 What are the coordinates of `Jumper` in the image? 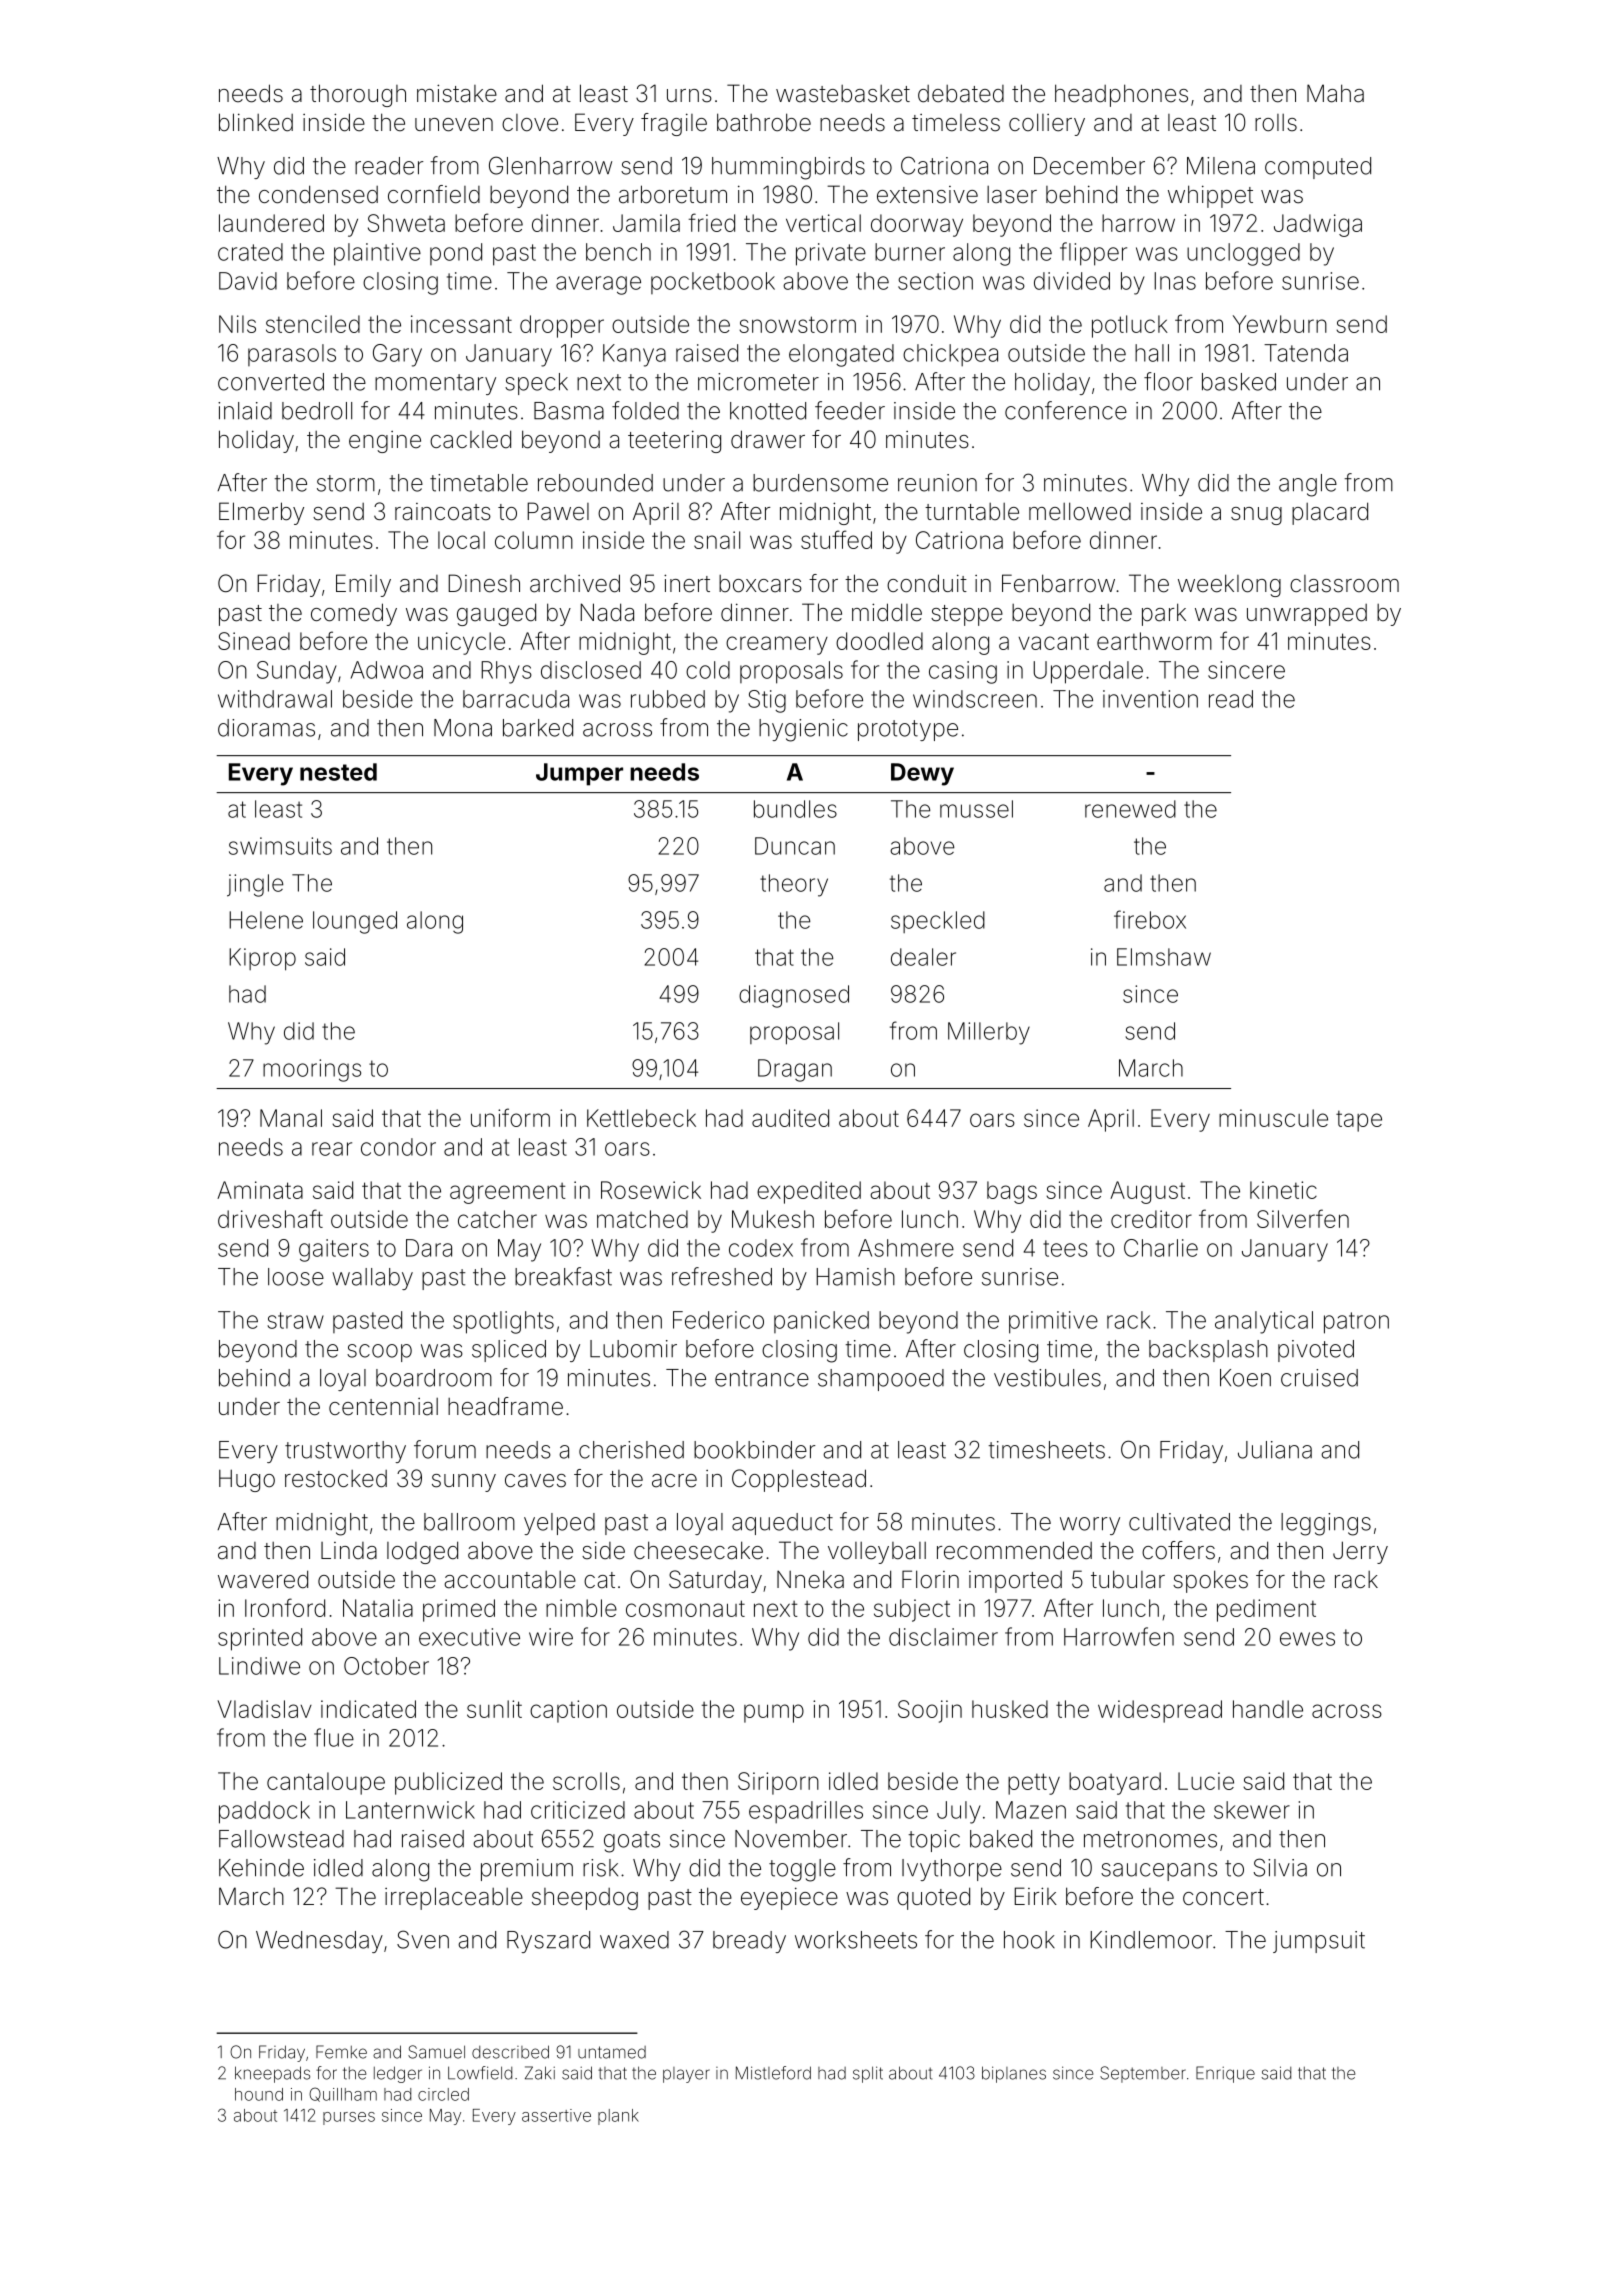 It's located at (579, 774).
